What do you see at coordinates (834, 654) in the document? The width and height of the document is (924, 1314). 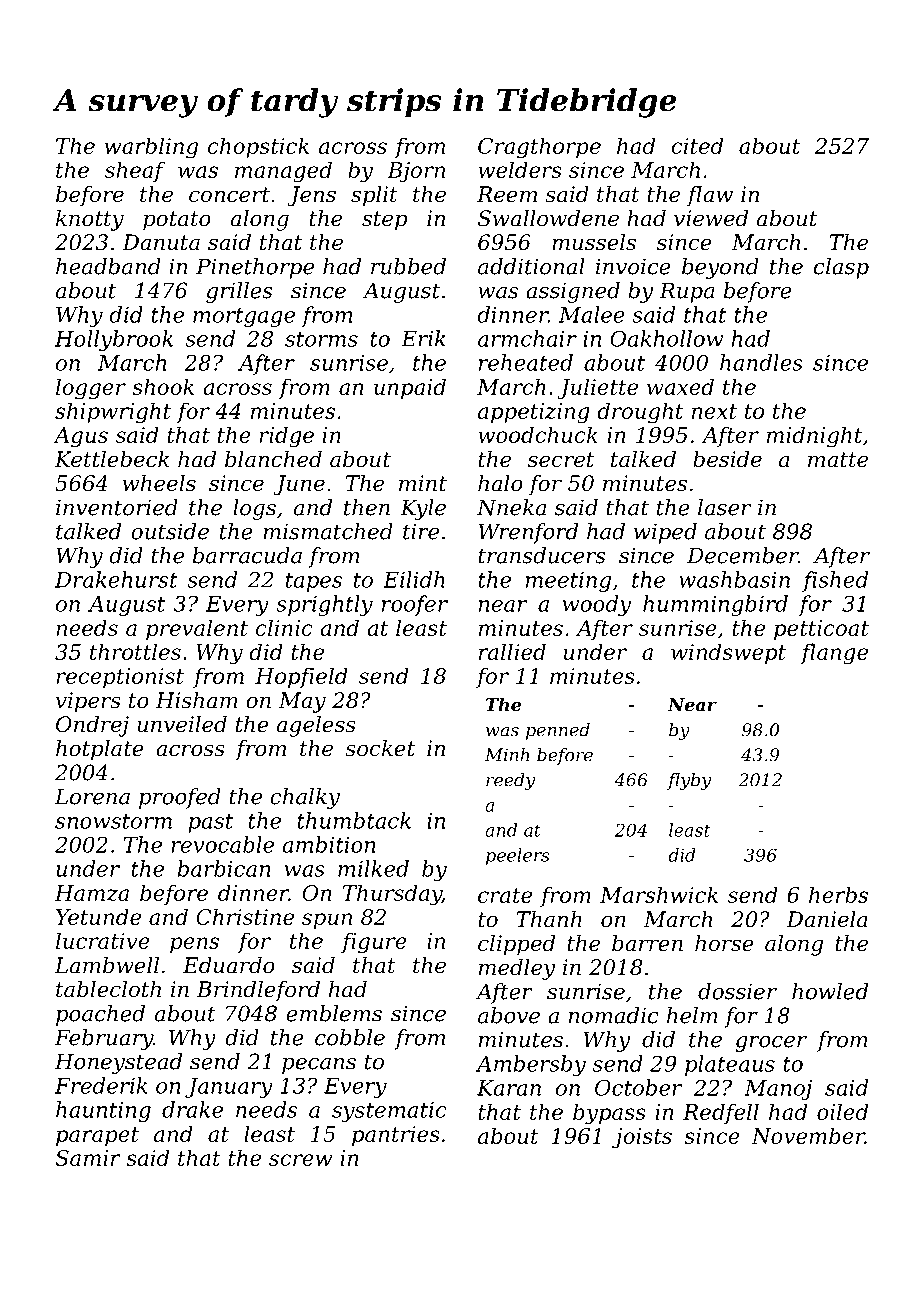 I see `flange` at bounding box center [834, 654].
